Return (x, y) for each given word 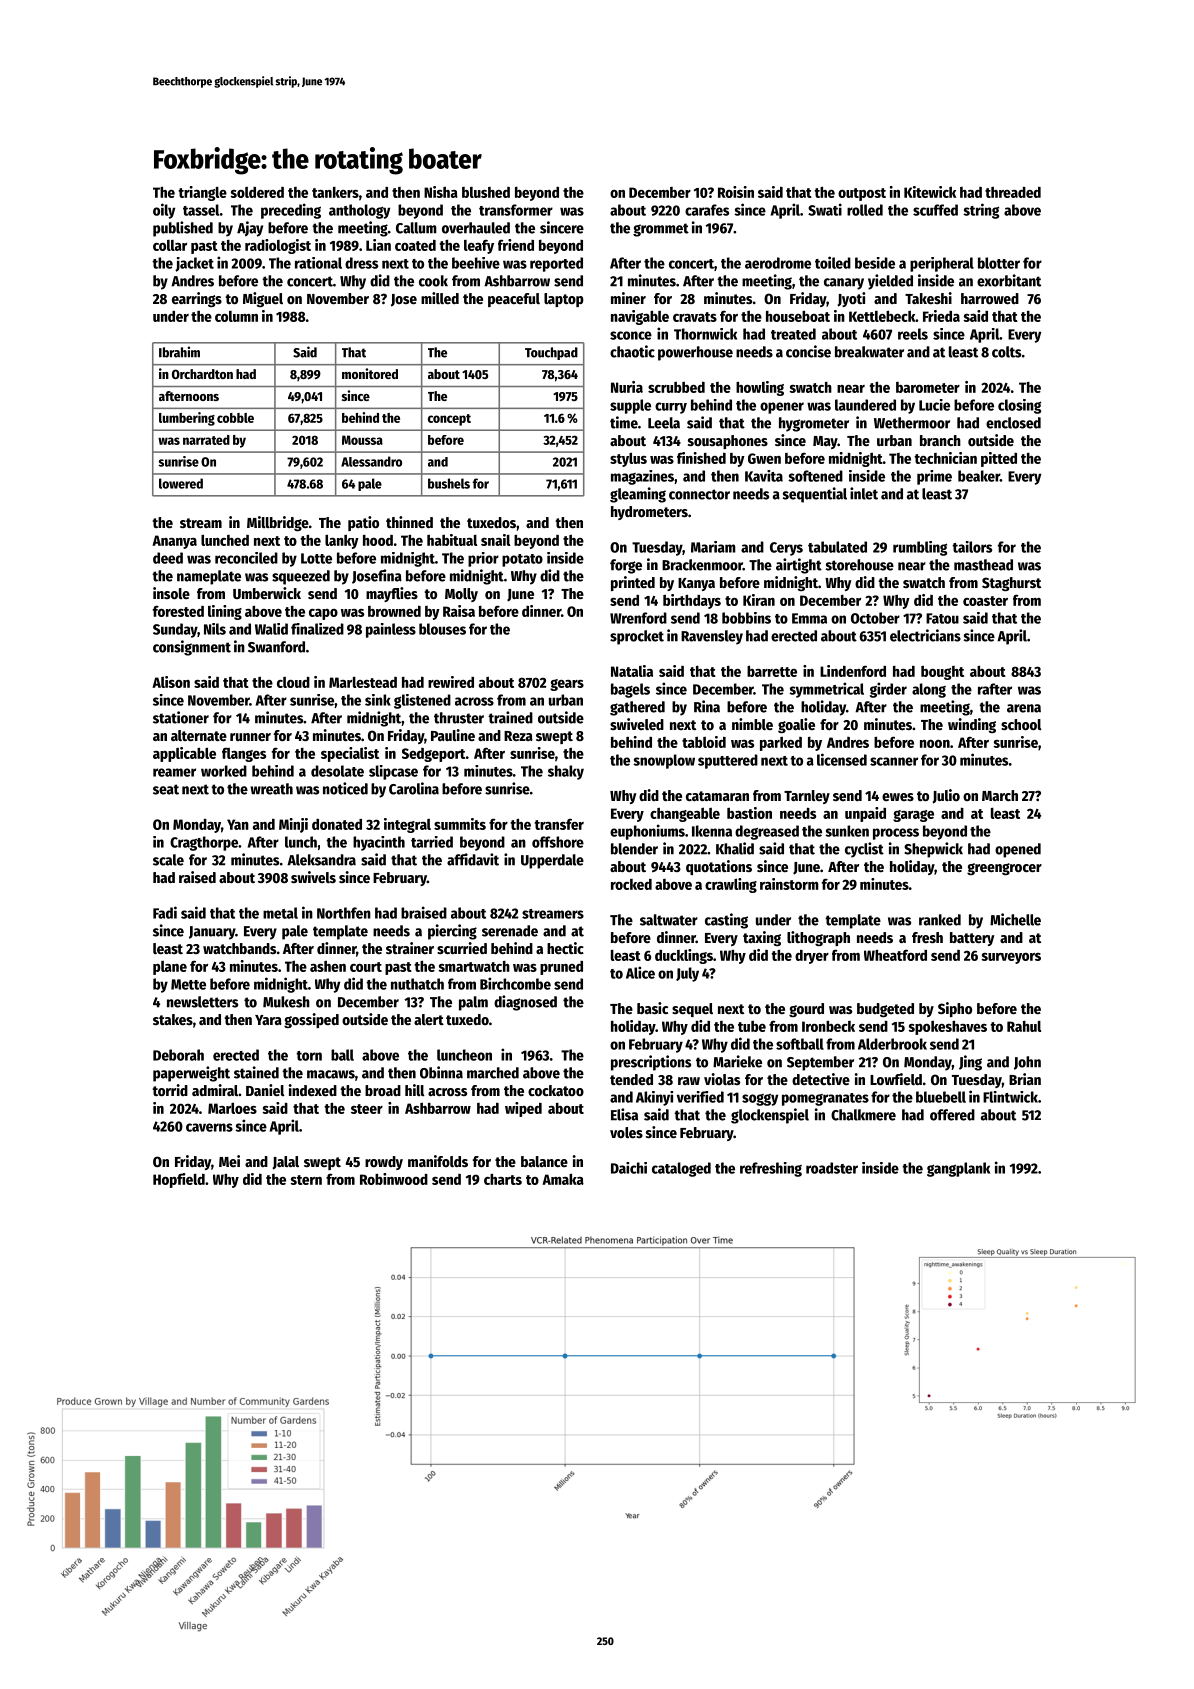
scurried (462, 948)
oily (164, 211)
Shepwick (933, 850)
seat (166, 789)
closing (1019, 406)
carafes (707, 210)
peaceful (514, 300)
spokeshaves (948, 1028)
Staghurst (1011, 584)
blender (634, 849)
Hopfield (179, 1180)
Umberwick (267, 593)
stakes (173, 1019)
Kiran (759, 600)
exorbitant (1009, 280)
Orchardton (202, 374)
